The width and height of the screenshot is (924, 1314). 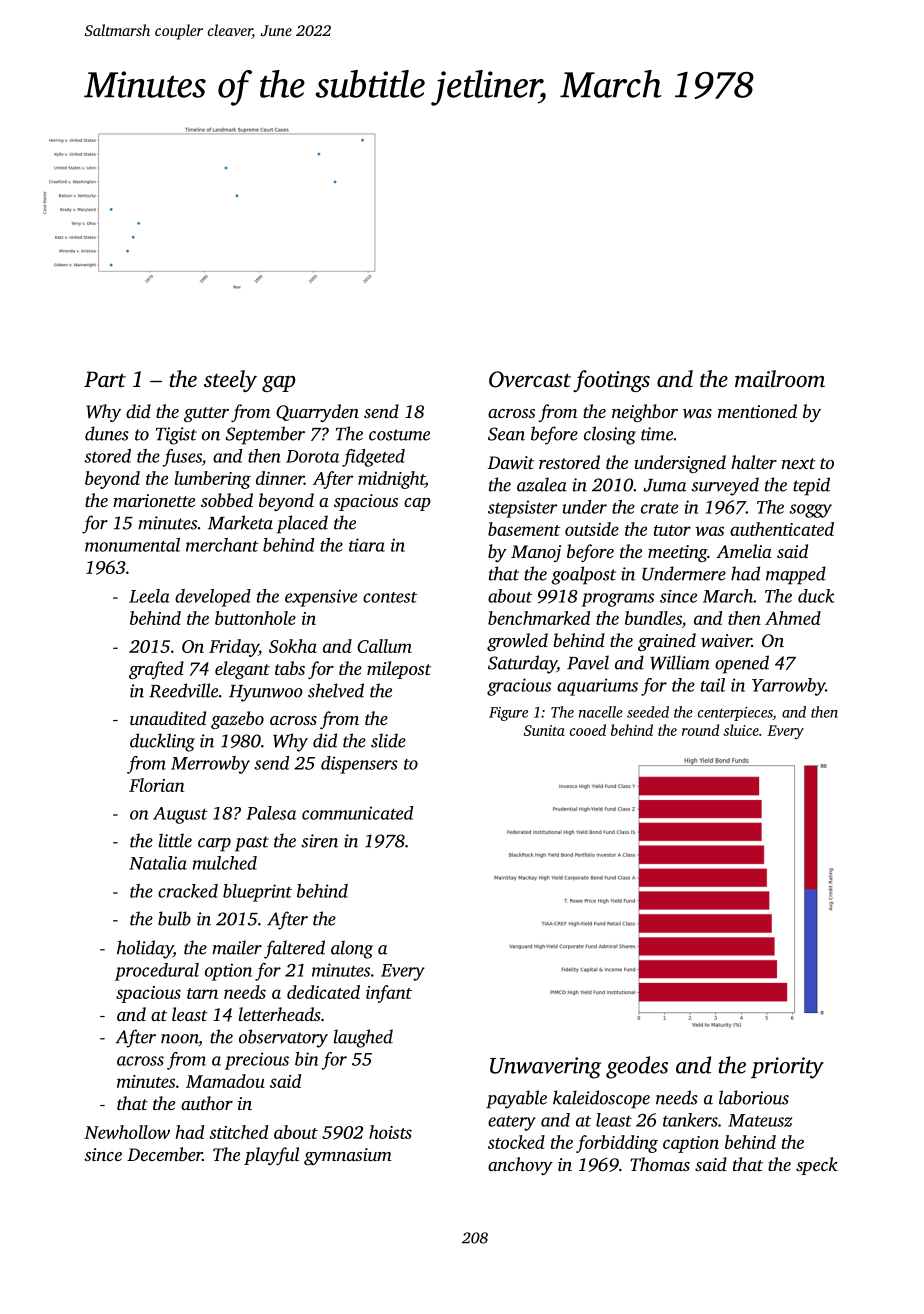 I want to click on steely, so click(x=230, y=381).
